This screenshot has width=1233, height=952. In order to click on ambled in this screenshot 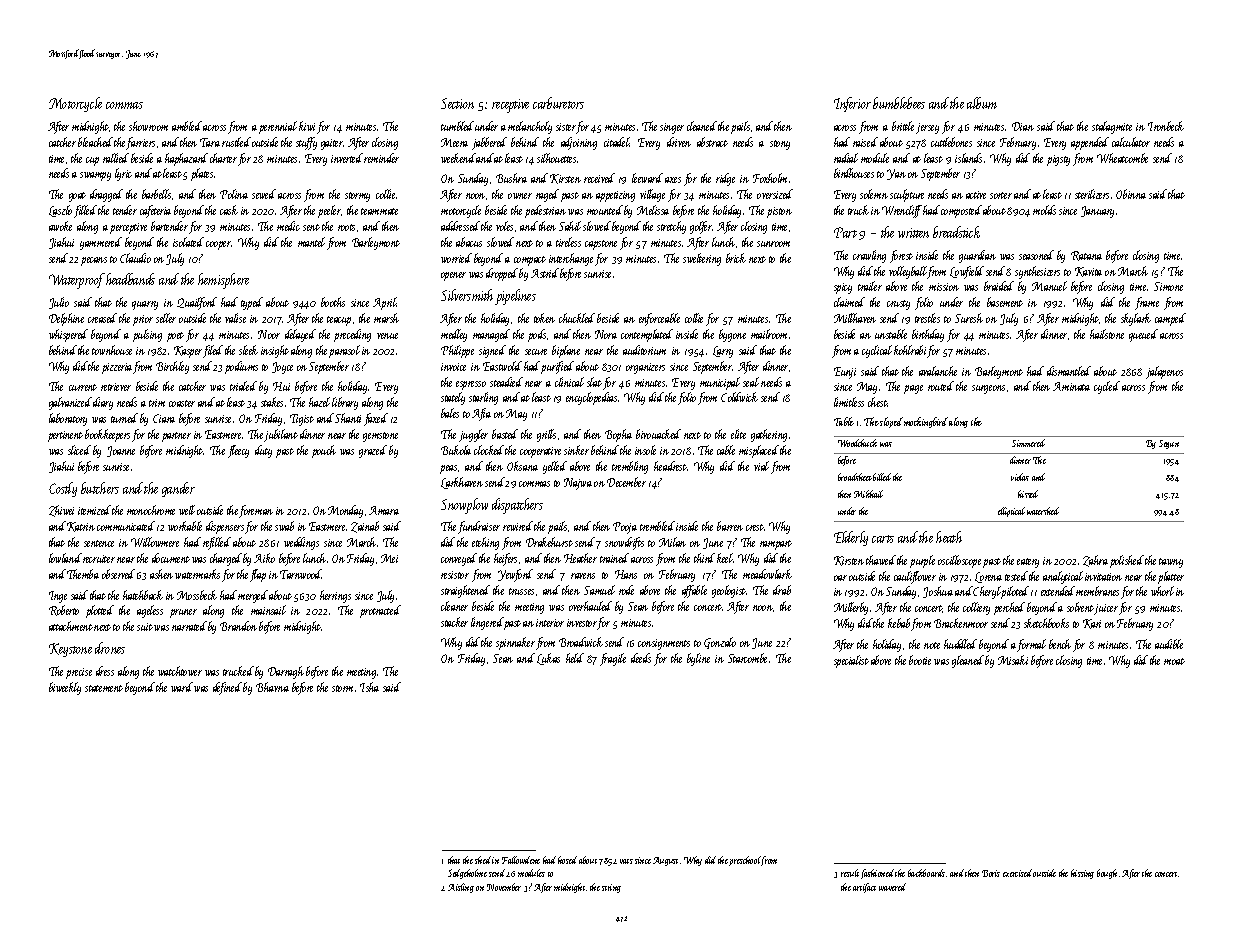, I will do `click(187, 126)`.
